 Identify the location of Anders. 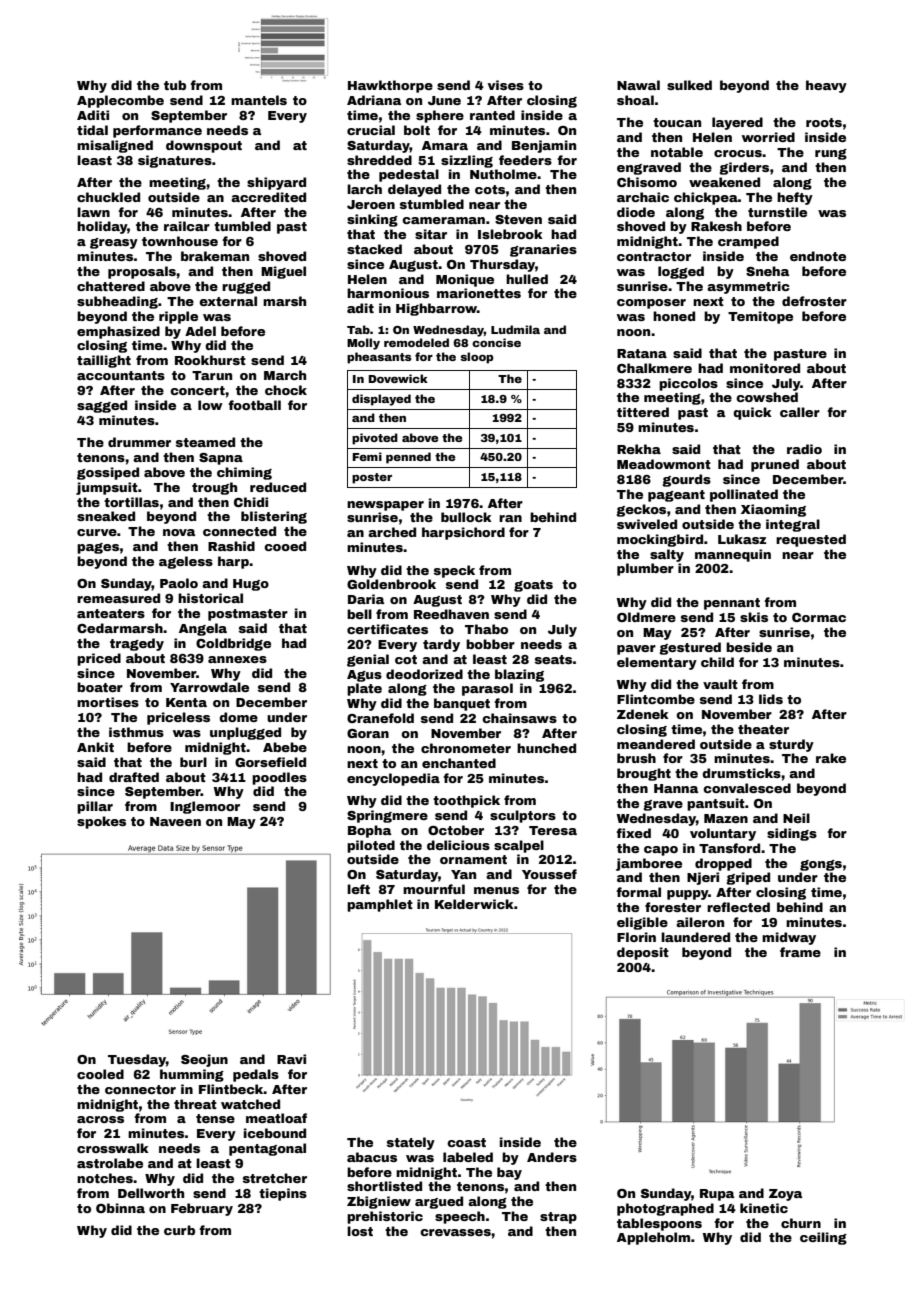
(552, 1157).
